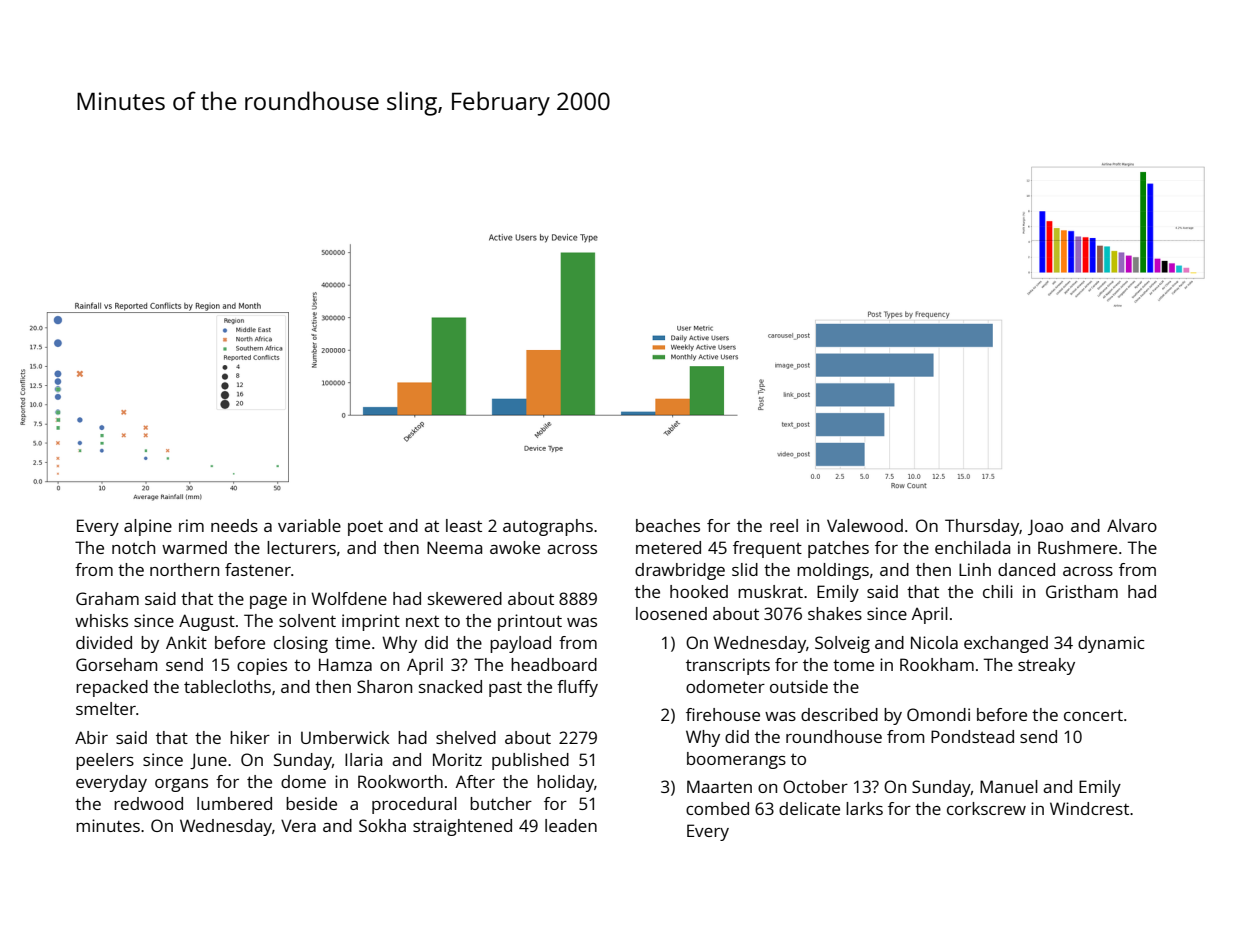 Image resolution: width=1233 pixels, height=952 pixels. What do you see at coordinates (191, 525) in the image?
I see `rim` at bounding box center [191, 525].
